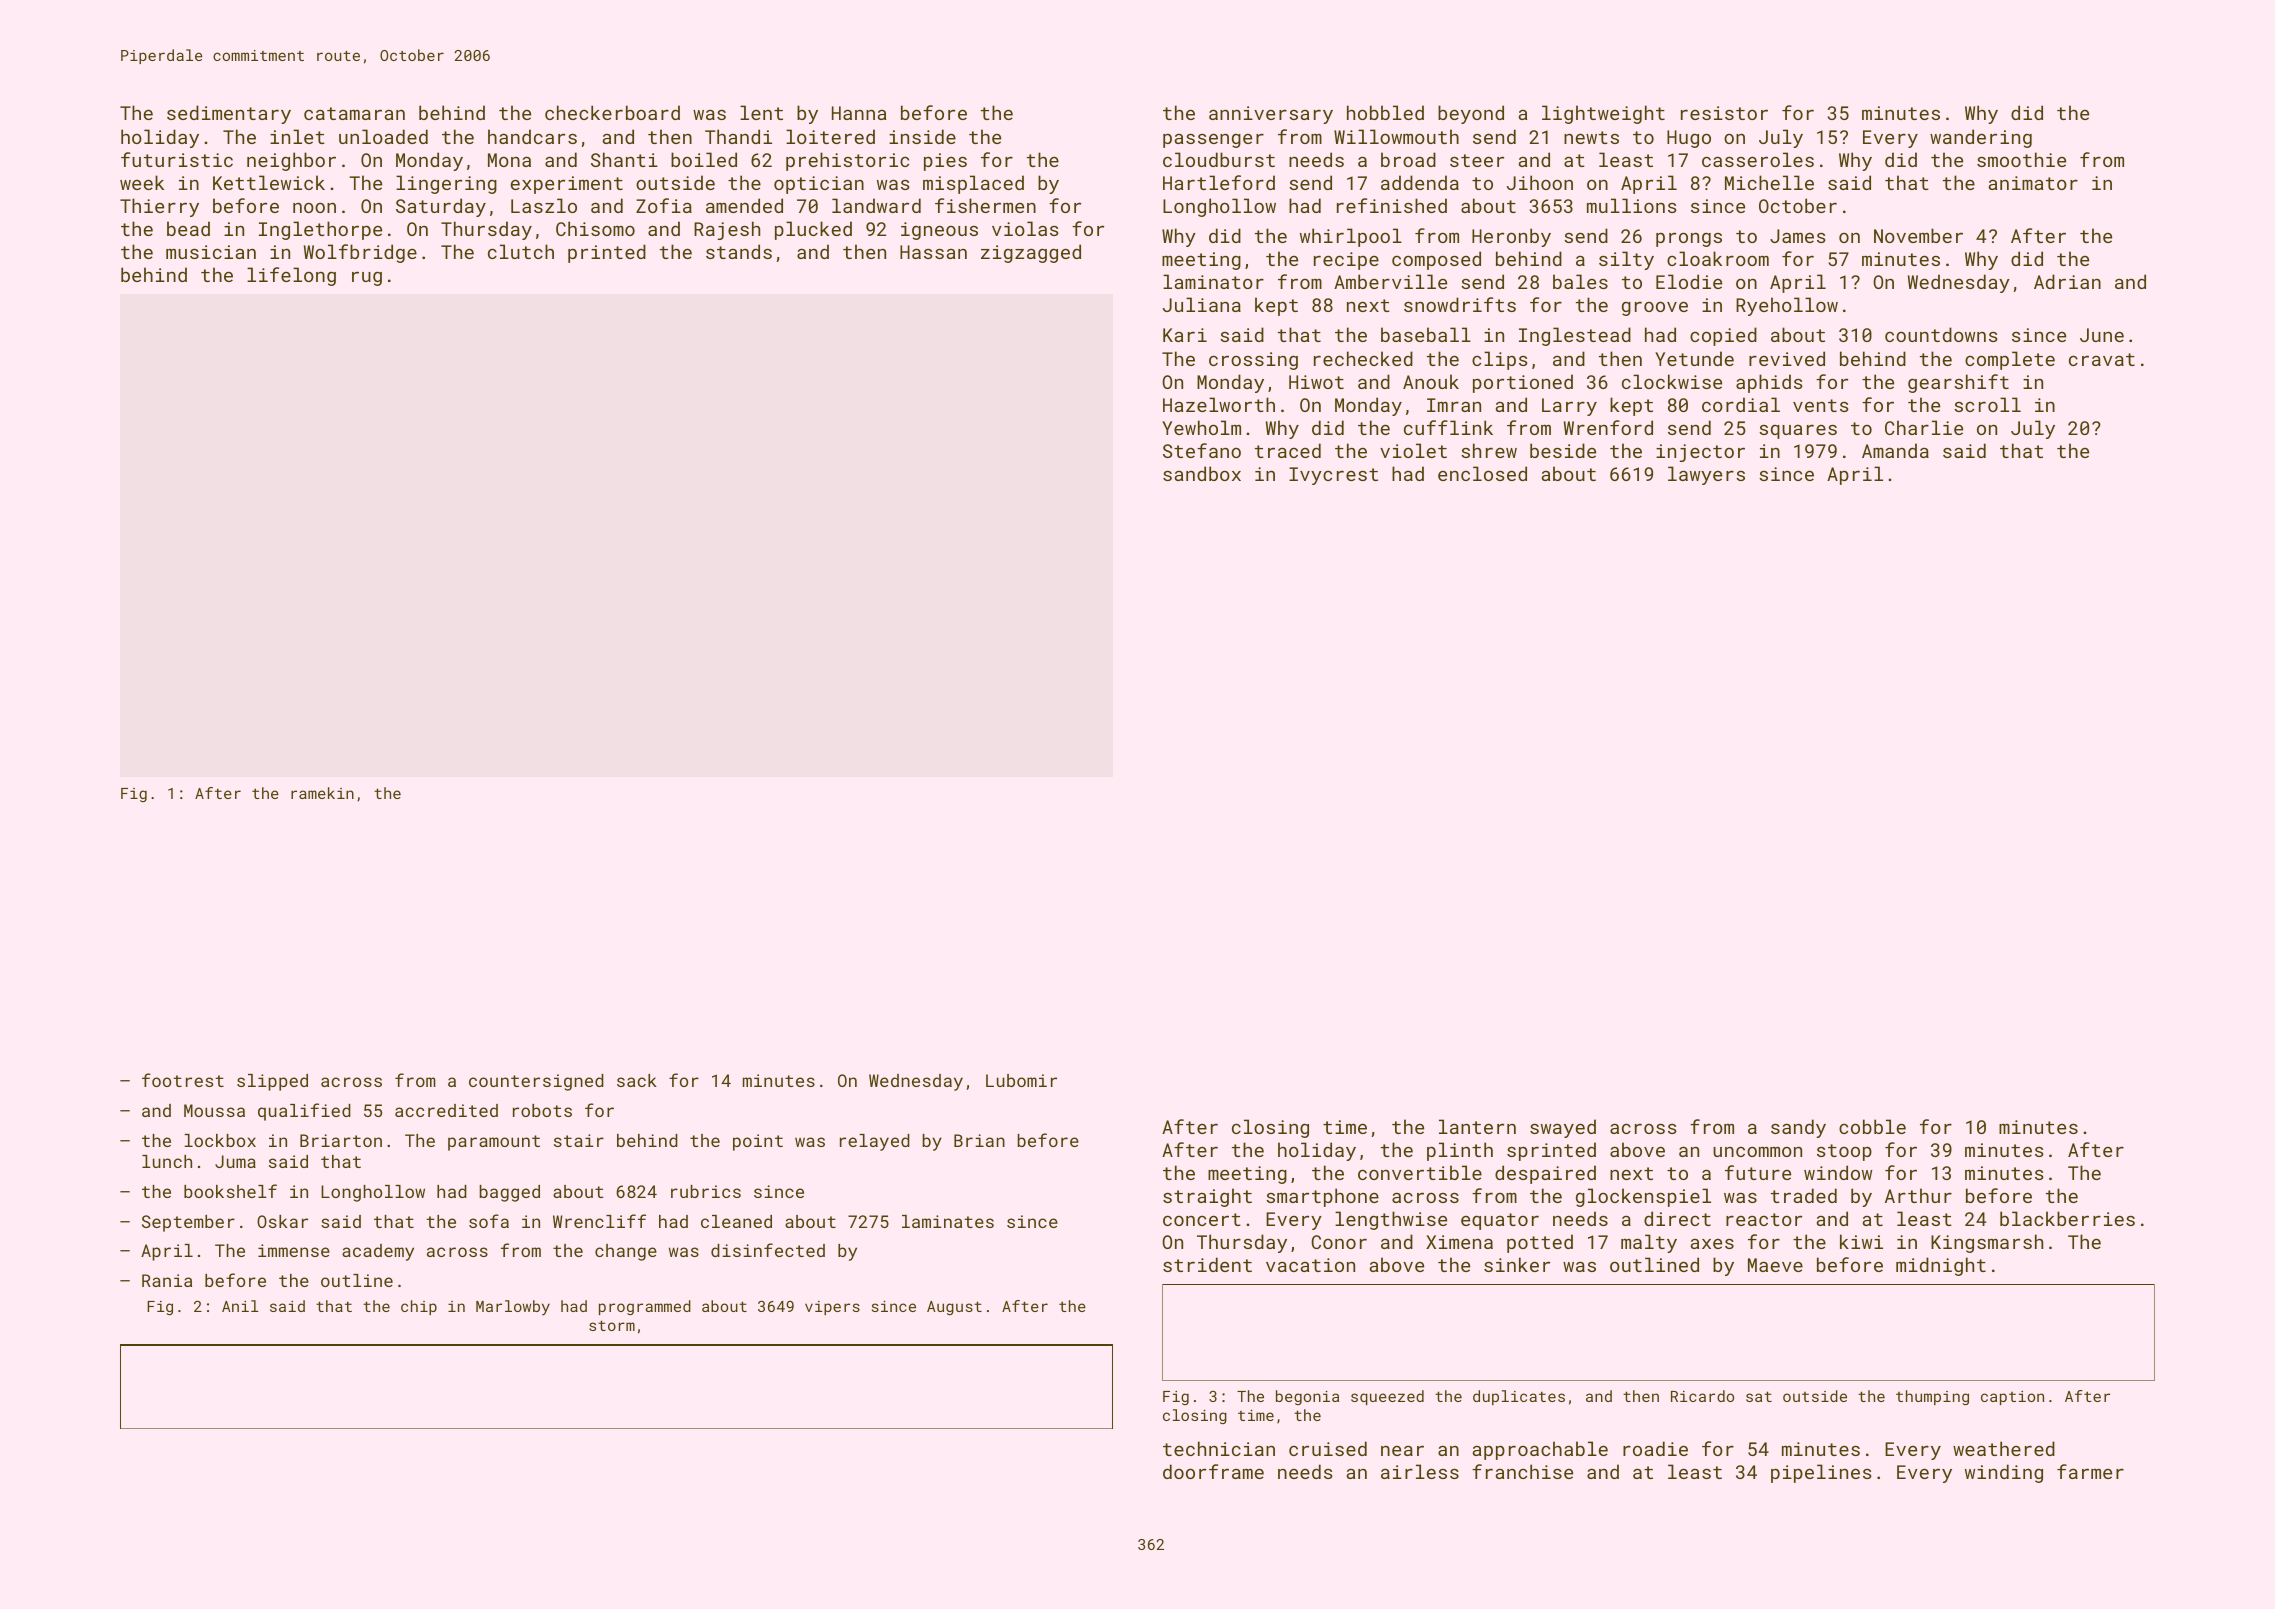 The width and height of the screenshot is (2275, 1609). Describe the element at coordinates (1426, 334) in the screenshot. I see `baseball` at that location.
